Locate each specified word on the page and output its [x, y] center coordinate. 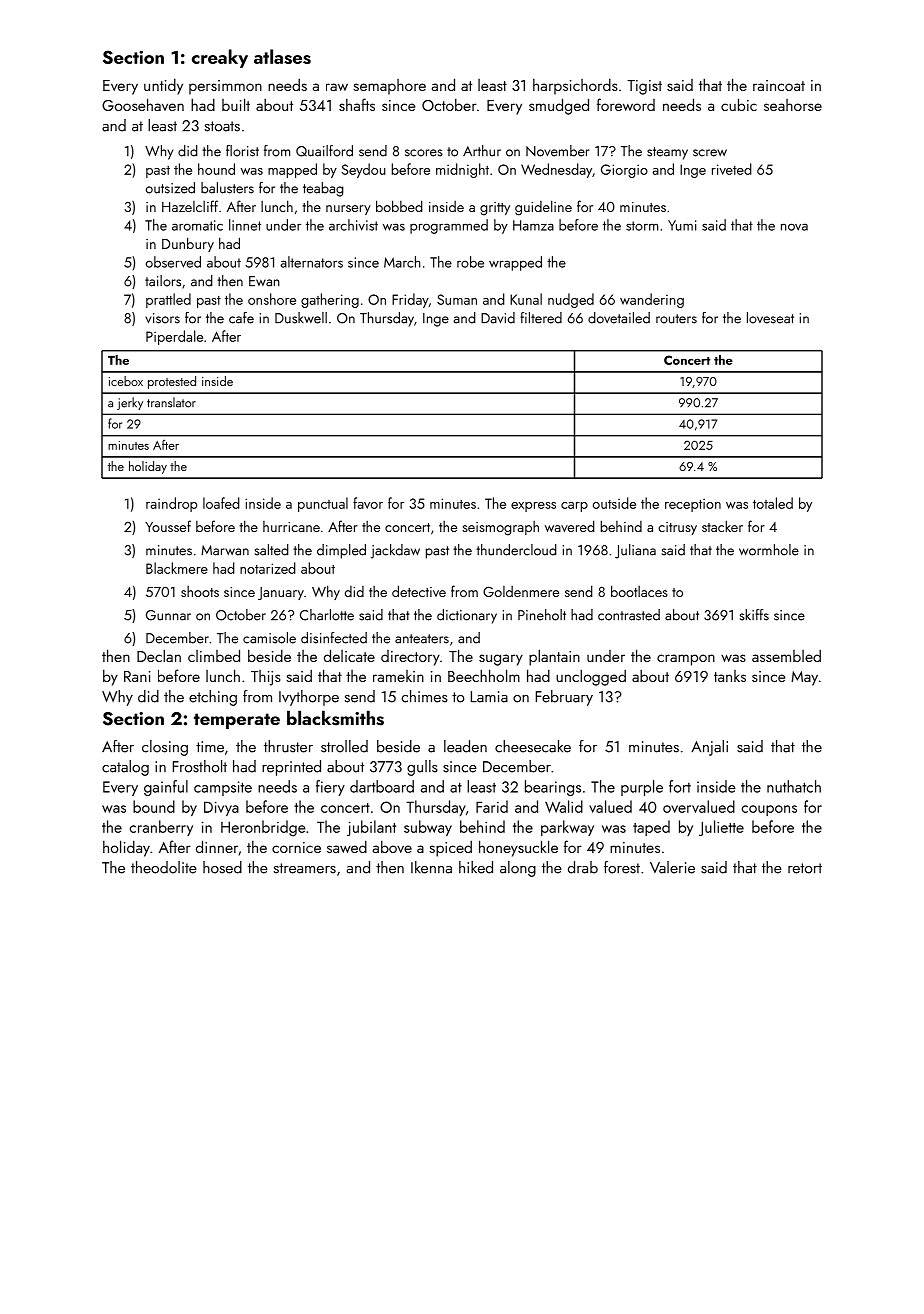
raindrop [171, 504]
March [402, 262]
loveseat [770, 318]
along [518, 869]
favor [368, 503]
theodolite [164, 867]
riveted [732, 169]
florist [242, 151]
